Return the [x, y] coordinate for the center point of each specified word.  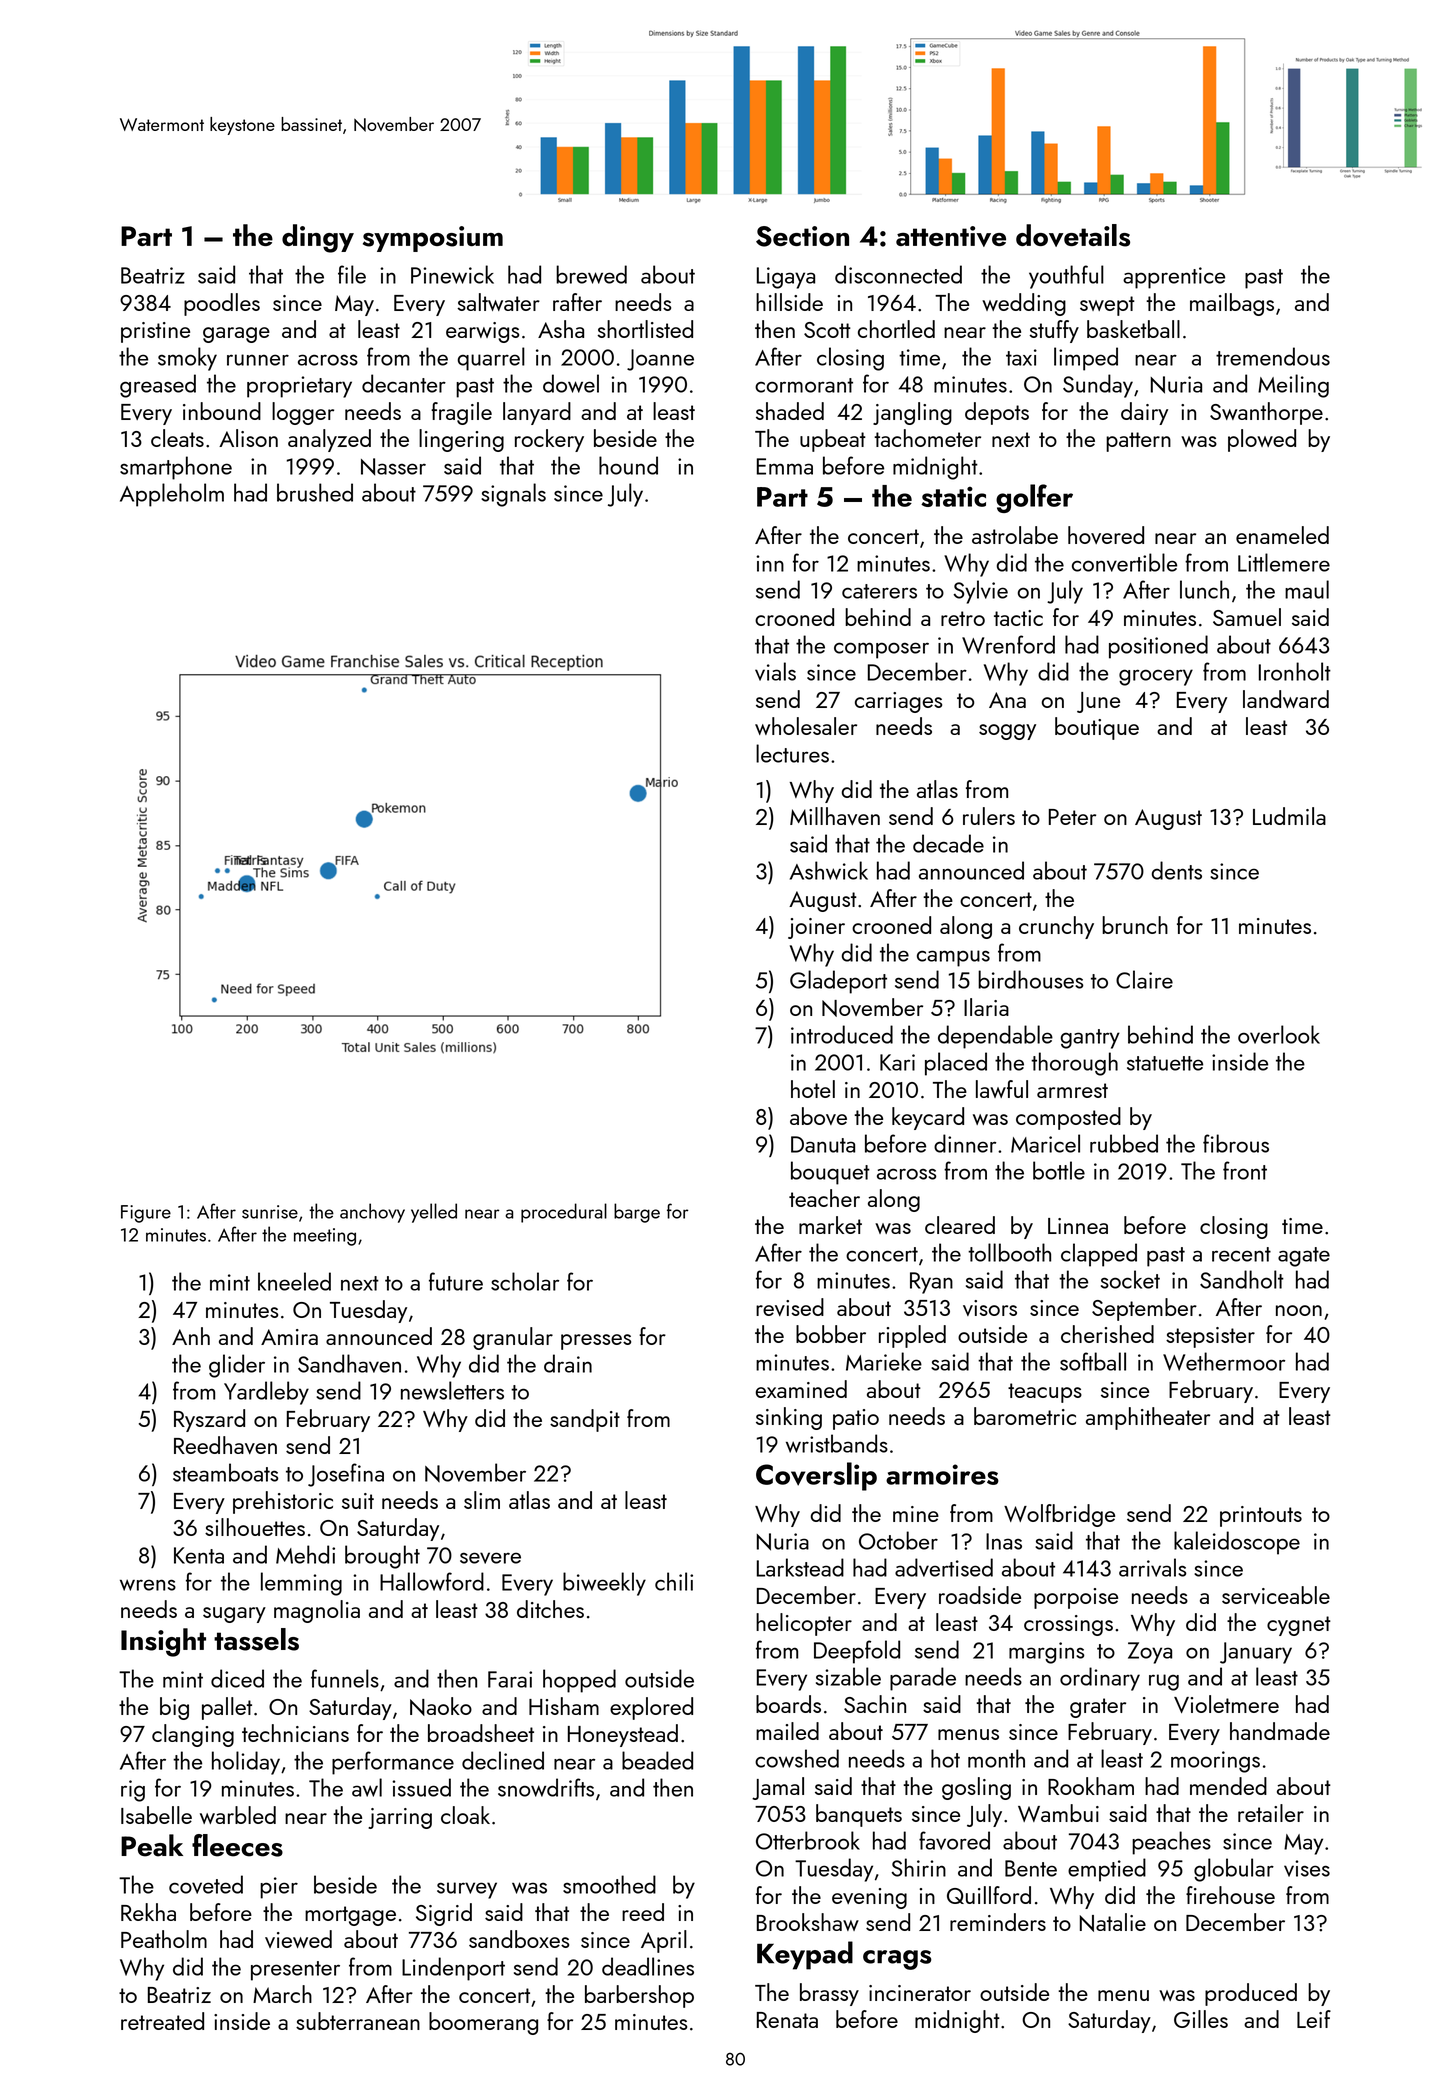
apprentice [1174, 278]
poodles [222, 304]
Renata [787, 2020]
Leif [1314, 2019]
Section [802, 236]
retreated [162, 2021]
